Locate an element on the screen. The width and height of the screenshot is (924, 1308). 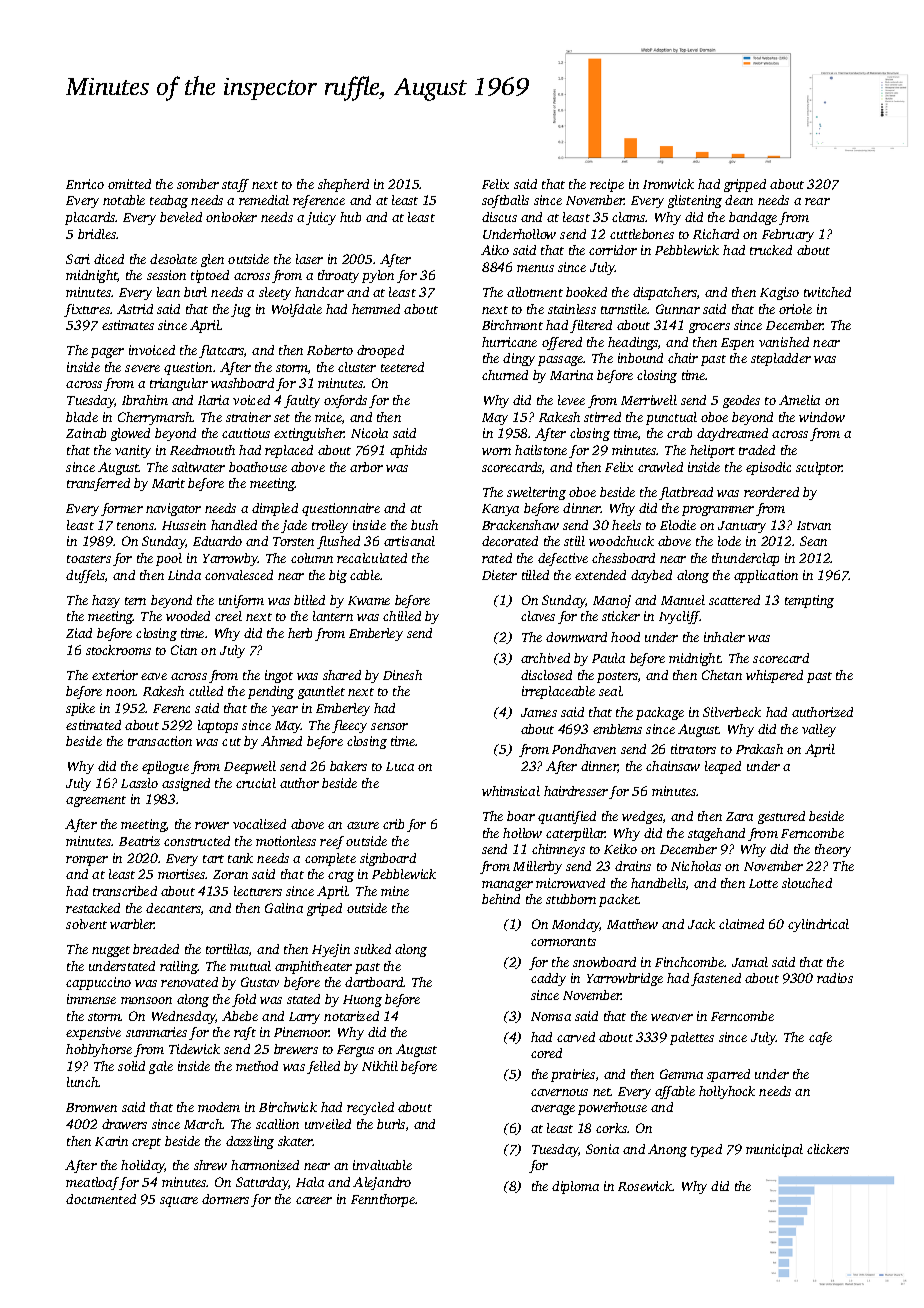
sparred is located at coordinates (728, 1075).
